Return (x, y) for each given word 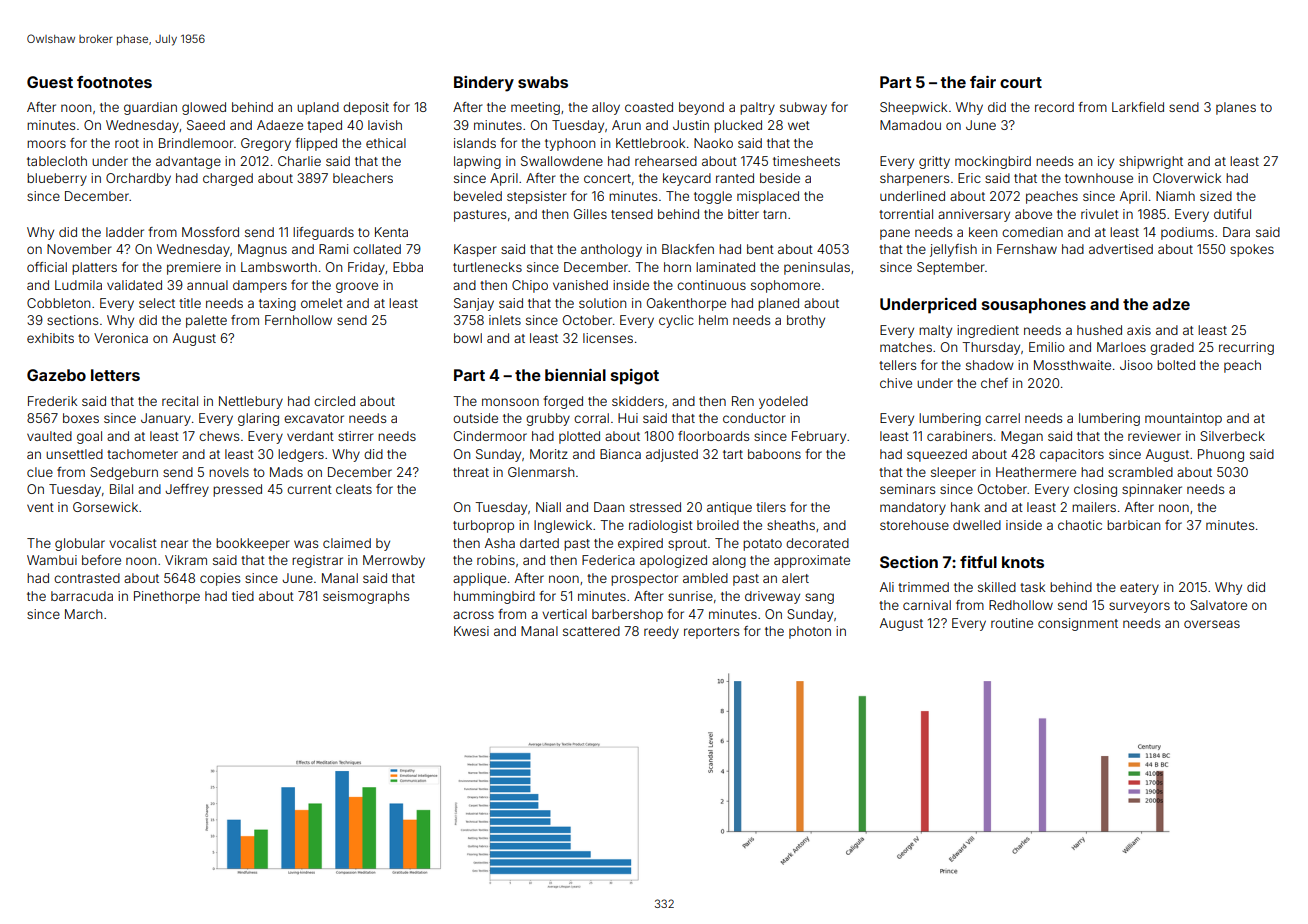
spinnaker (1152, 490)
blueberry (57, 179)
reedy (661, 632)
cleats (354, 489)
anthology (611, 250)
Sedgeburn (124, 473)
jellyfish (953, 250)
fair (983, 82)
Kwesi (471, 631)
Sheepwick (913, 108)
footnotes (114, 82)
